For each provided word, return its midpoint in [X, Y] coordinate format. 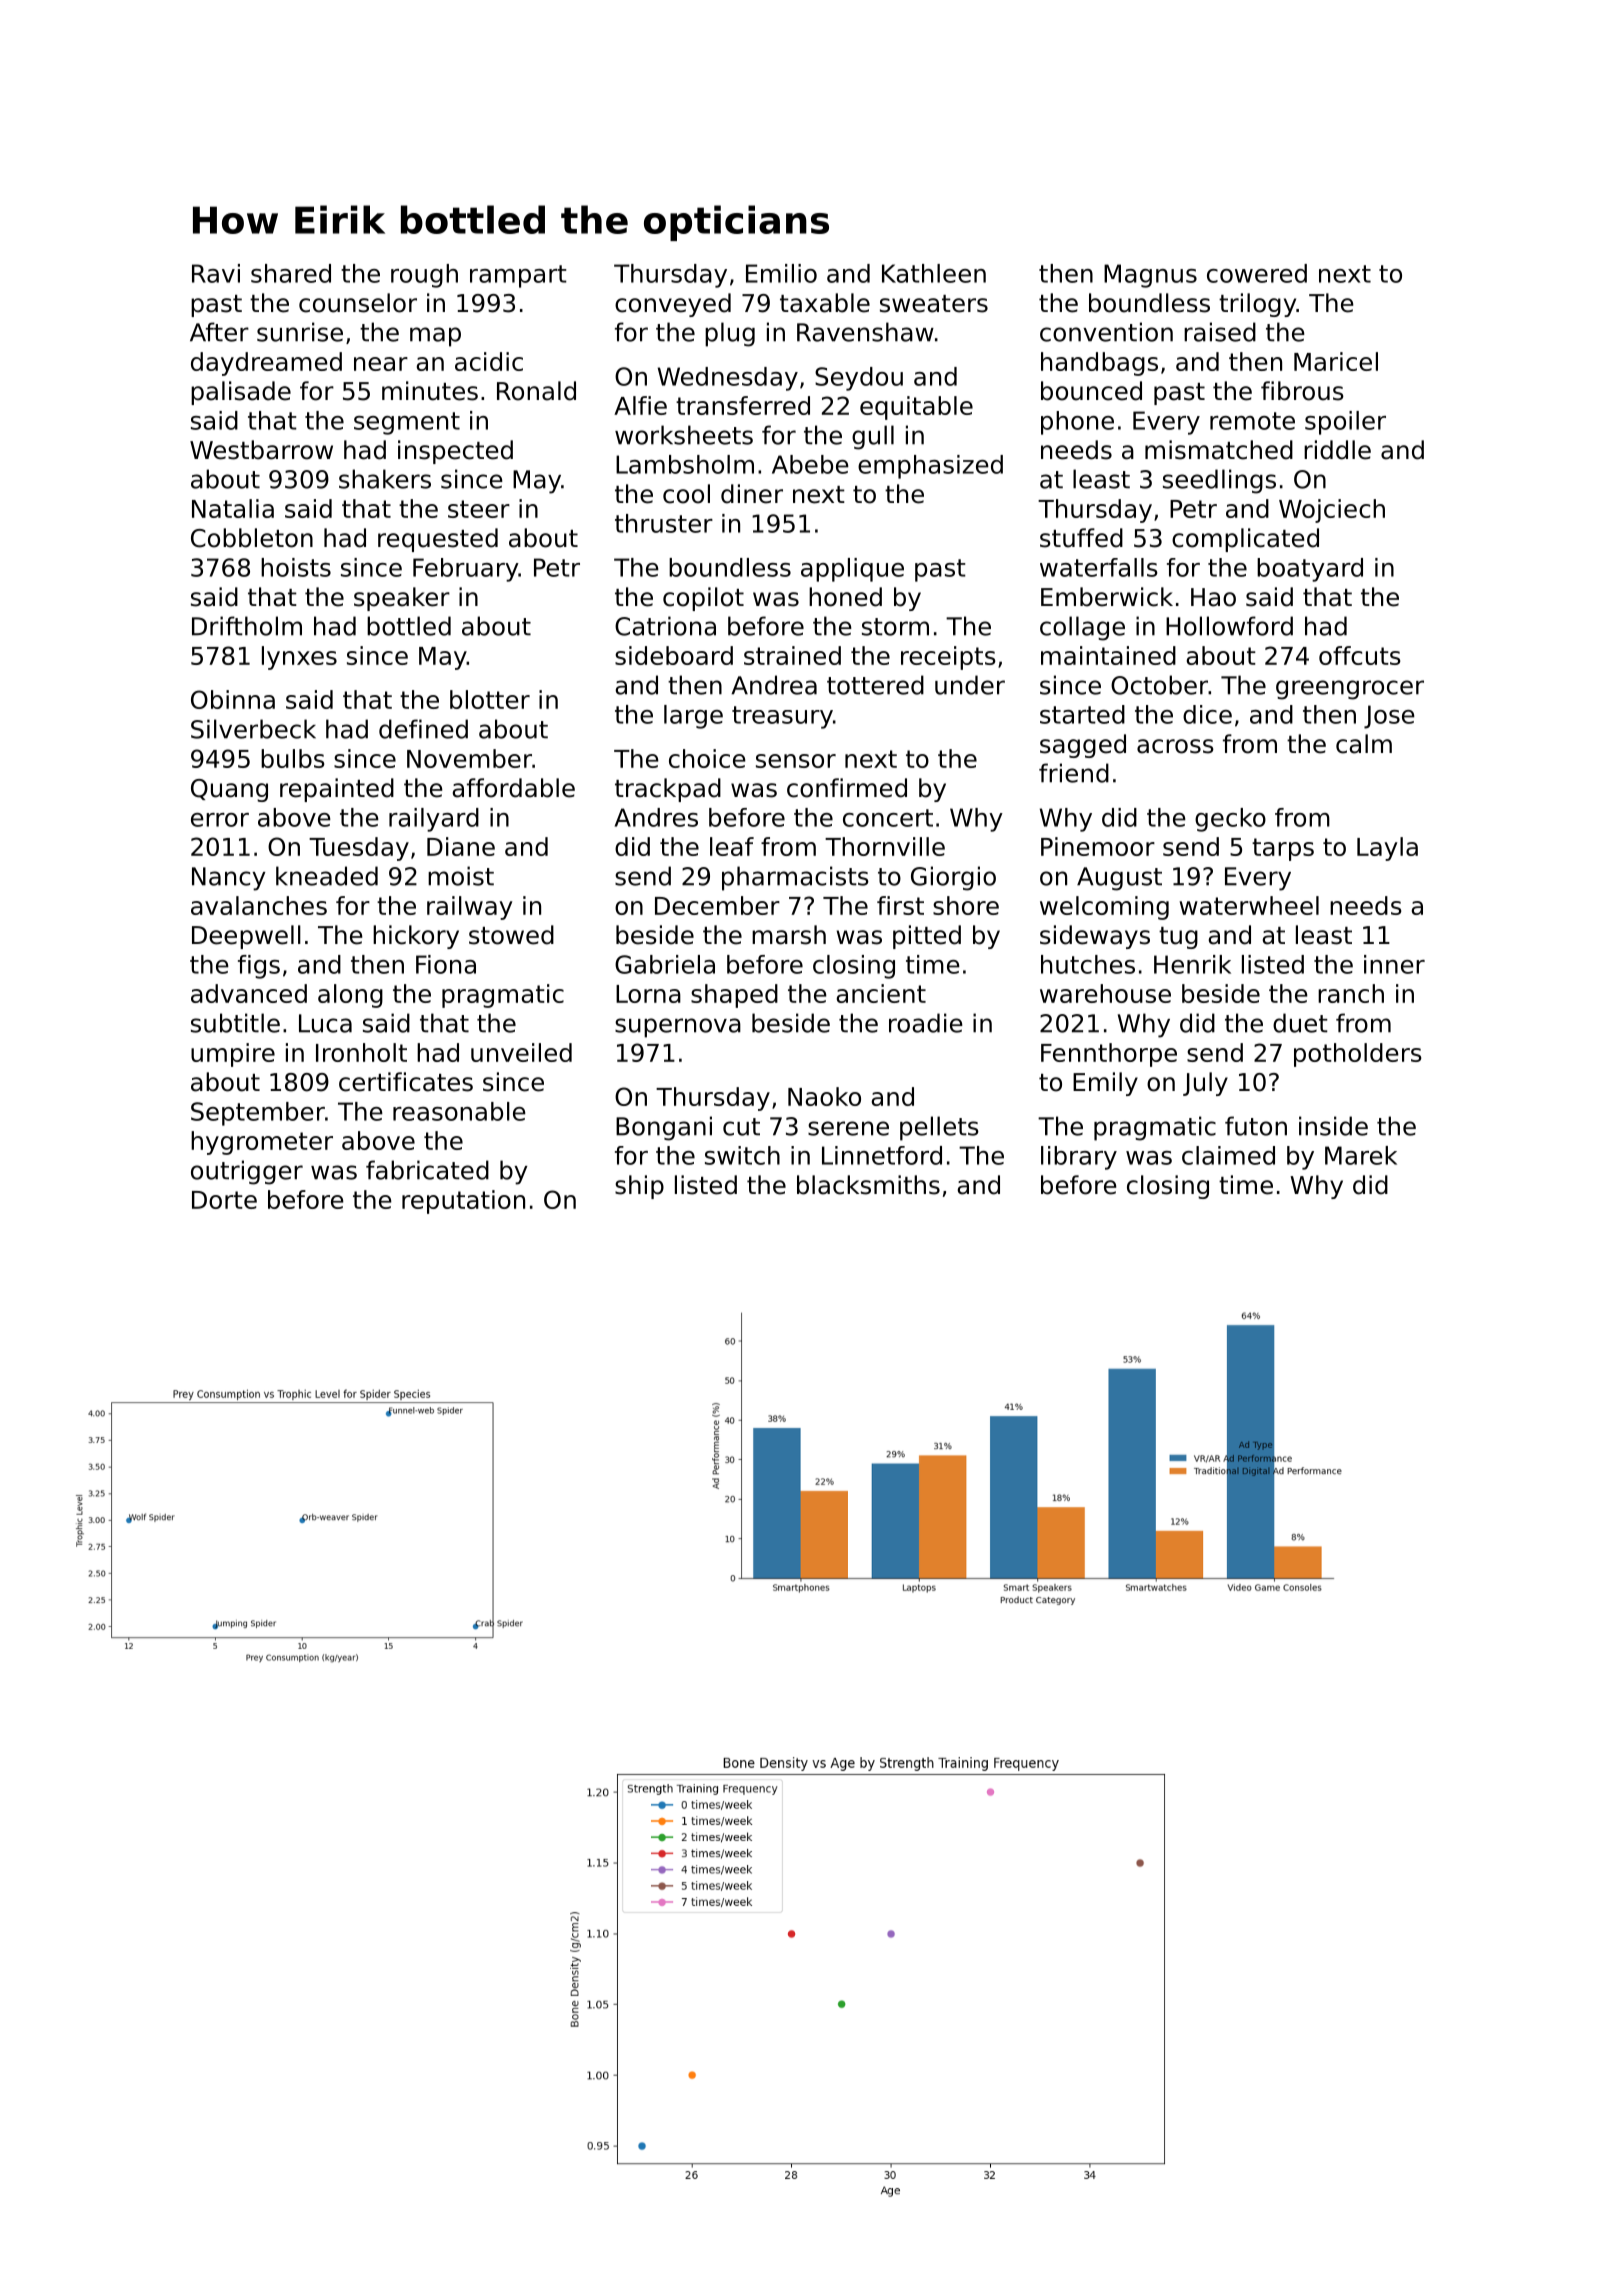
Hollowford [1229, 626]
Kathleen [934, 273]
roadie [926, 1023]
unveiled [521, 1052]
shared [291, 273]
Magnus [1150, 276]
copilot [703, 599]
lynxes [299, 658]
